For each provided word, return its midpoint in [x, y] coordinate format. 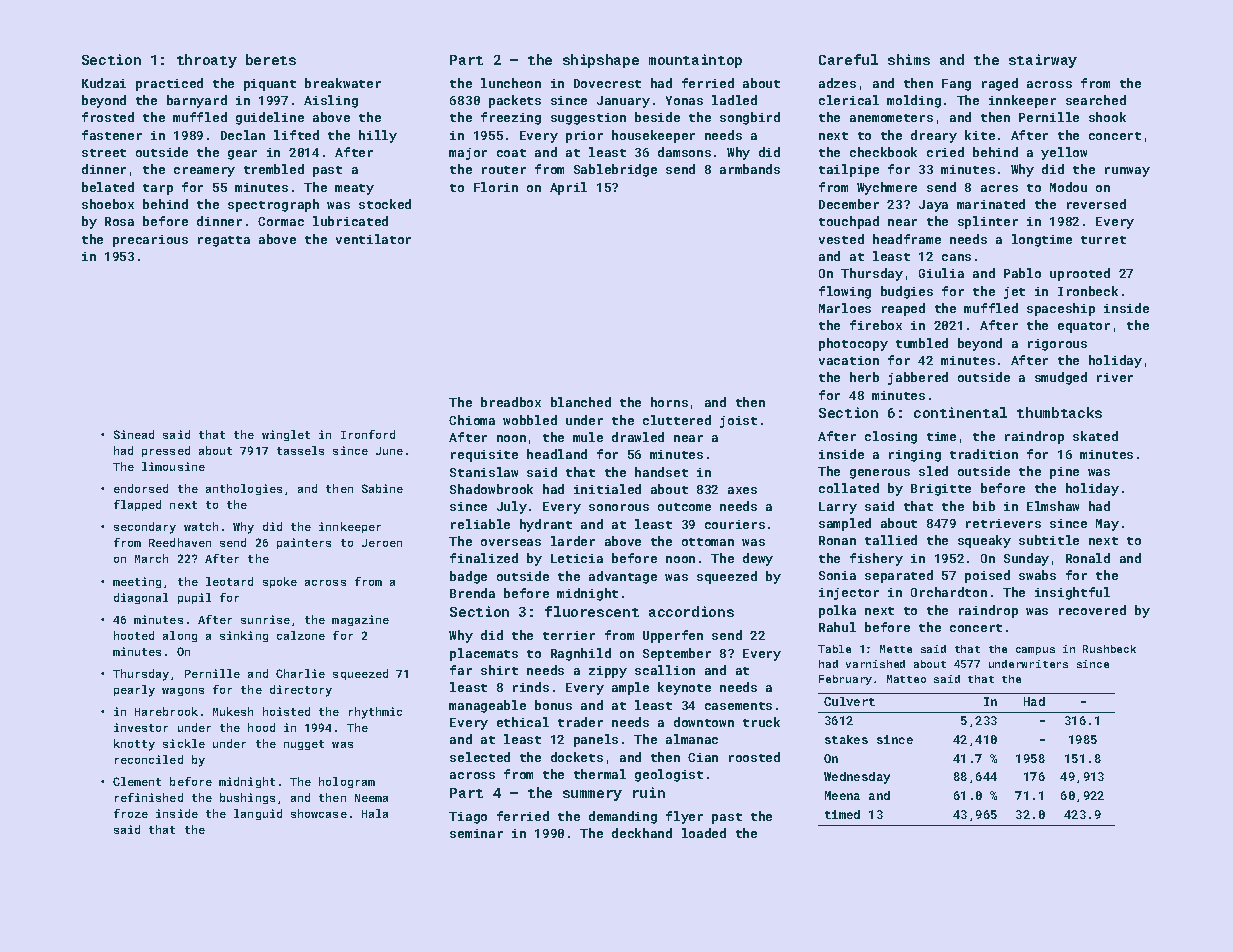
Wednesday [857, 778]
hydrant [546, 525]
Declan [243, 135]
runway [1127, 172]
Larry [838, 508]
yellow [1064, 153]
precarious [150, 241]
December [849, 204]
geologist [669, 775]
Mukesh [233, 711]
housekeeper [653, 136]
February [845, 680]
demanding [623, 817]
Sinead [134, 434]
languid [258, 814]
